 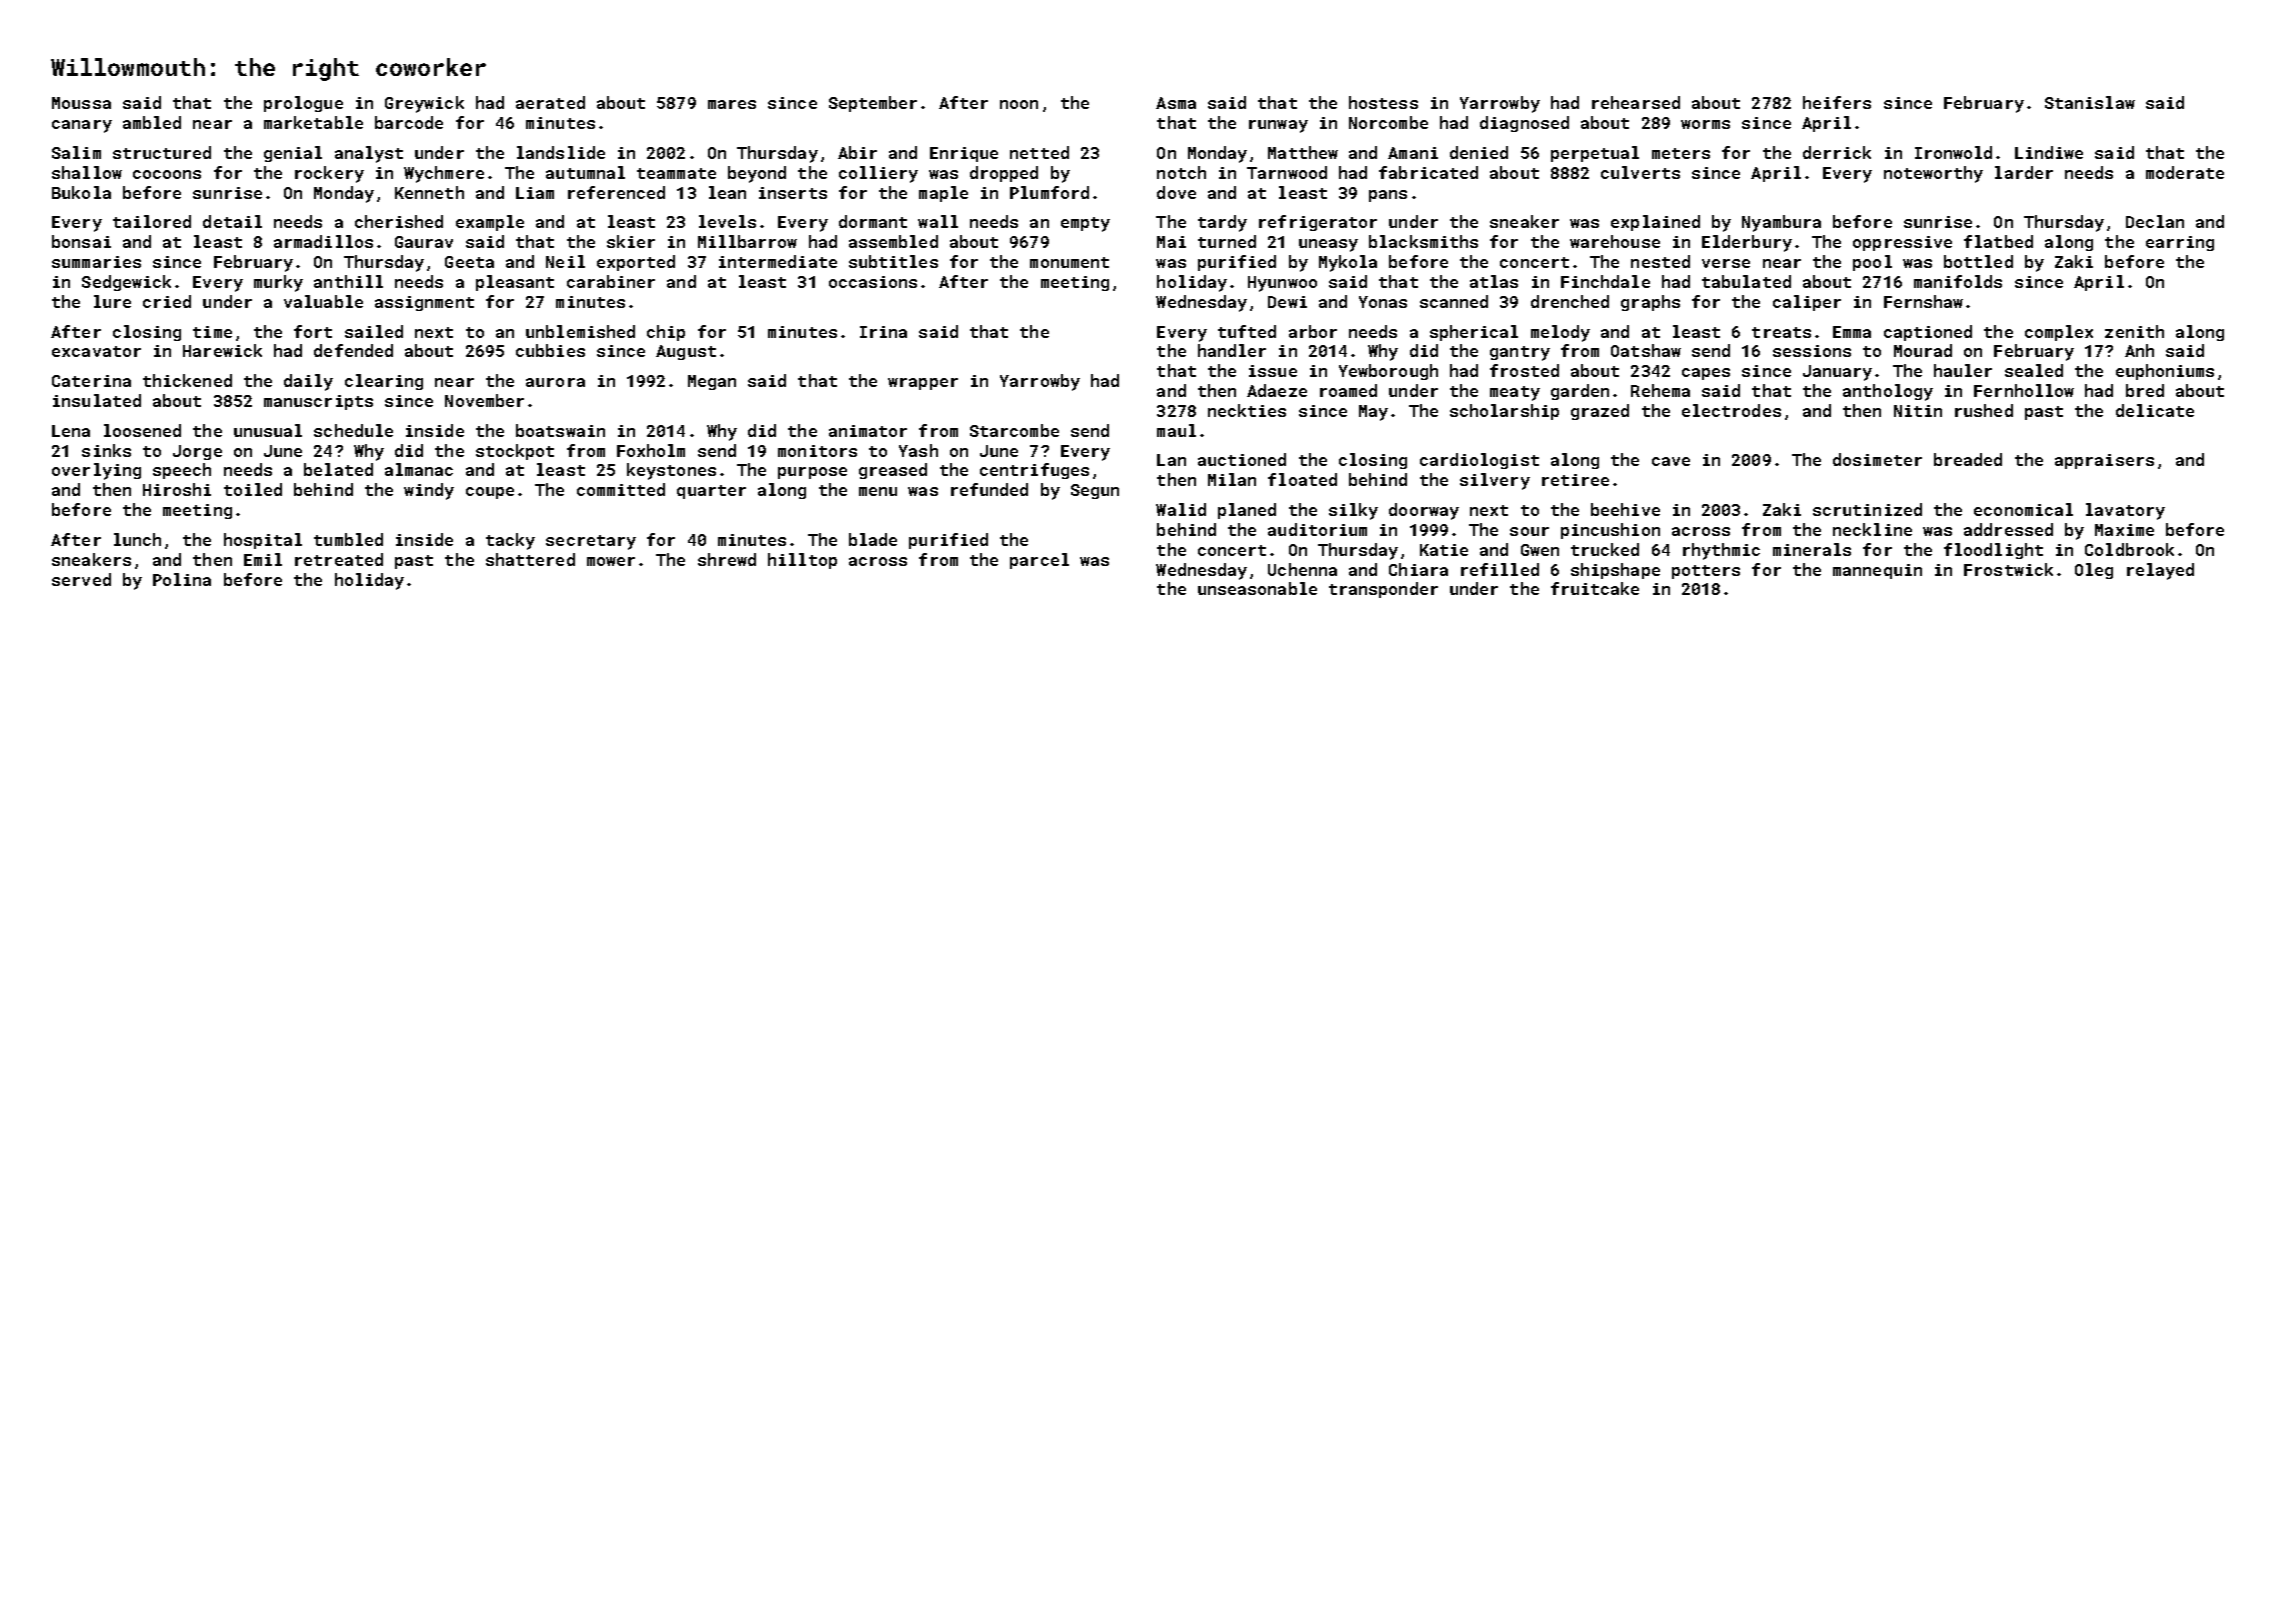 What do you see at coordinates (81, 579) in the image?
I see `served` at bounding box center [81, 579].
